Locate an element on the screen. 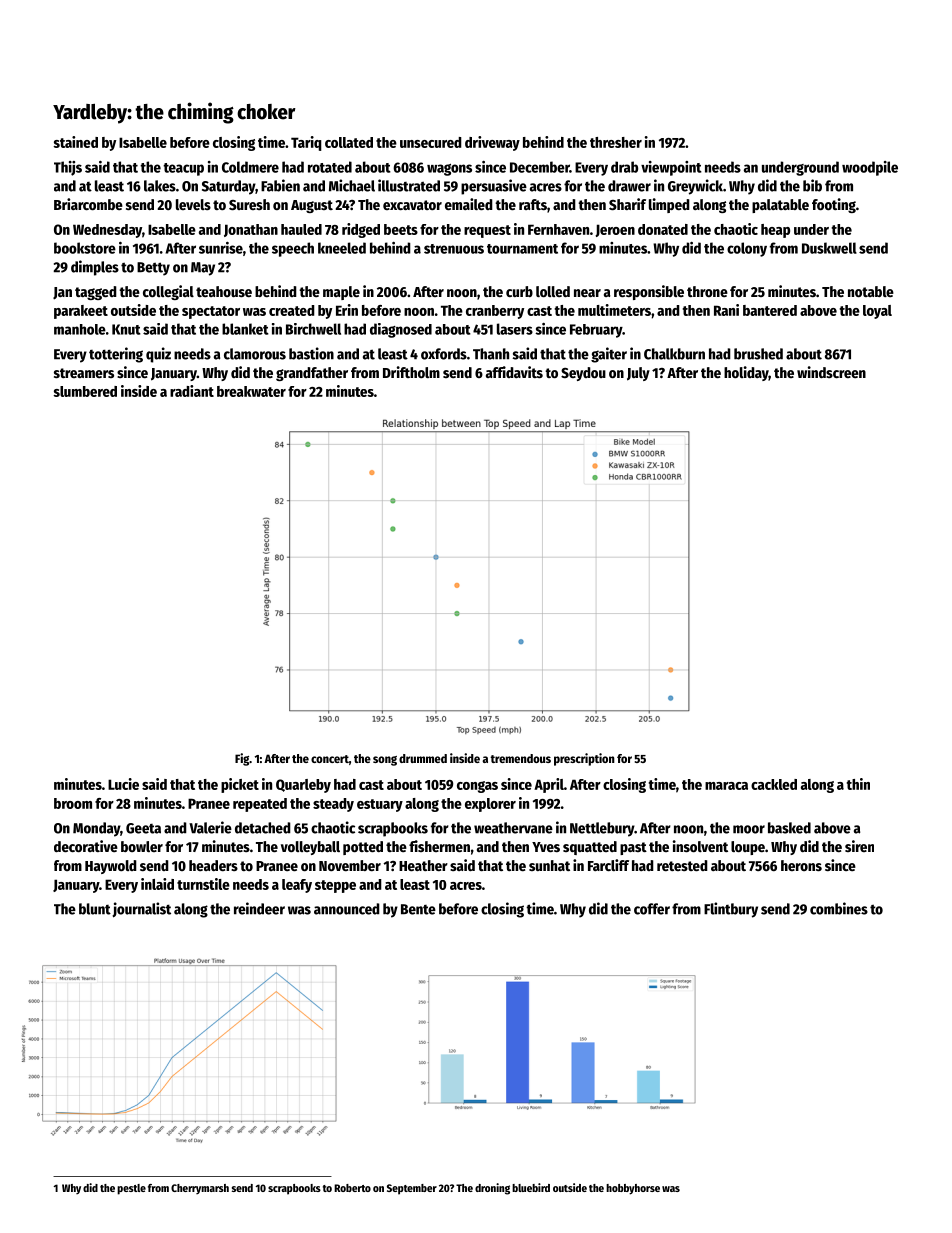 This screenshot has width=952, height=1233. Suresh is located at coordinates (249, 204).
